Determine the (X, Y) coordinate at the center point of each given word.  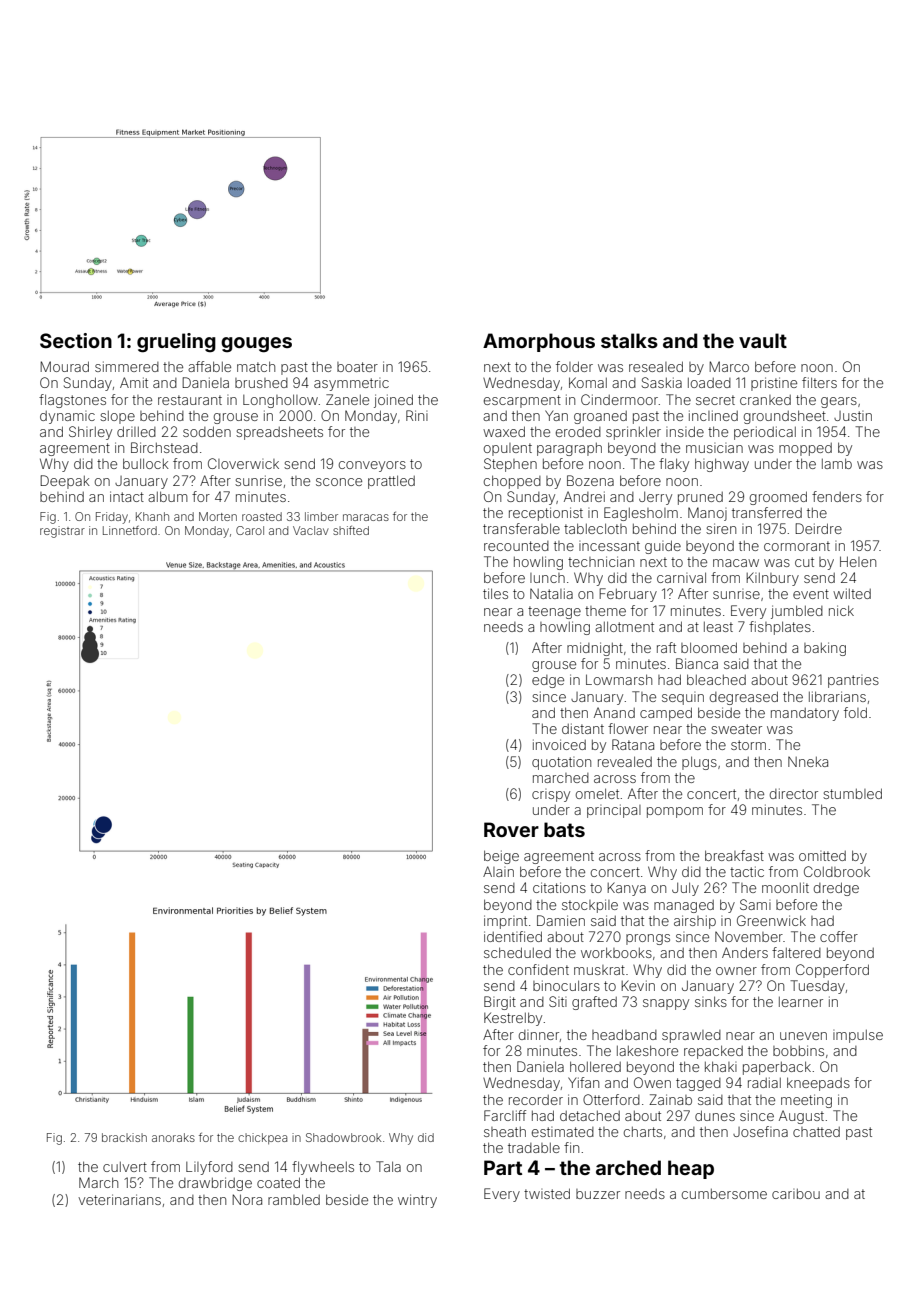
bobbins (798, 1050)
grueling (176, 343)
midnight (595, 649)
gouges (256, 345)
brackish (124, 1137)
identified (513, 936)
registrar (62, 532)
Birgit (500, 1003)
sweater (736, 729)
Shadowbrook (343, 1137)
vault (763, 340)
